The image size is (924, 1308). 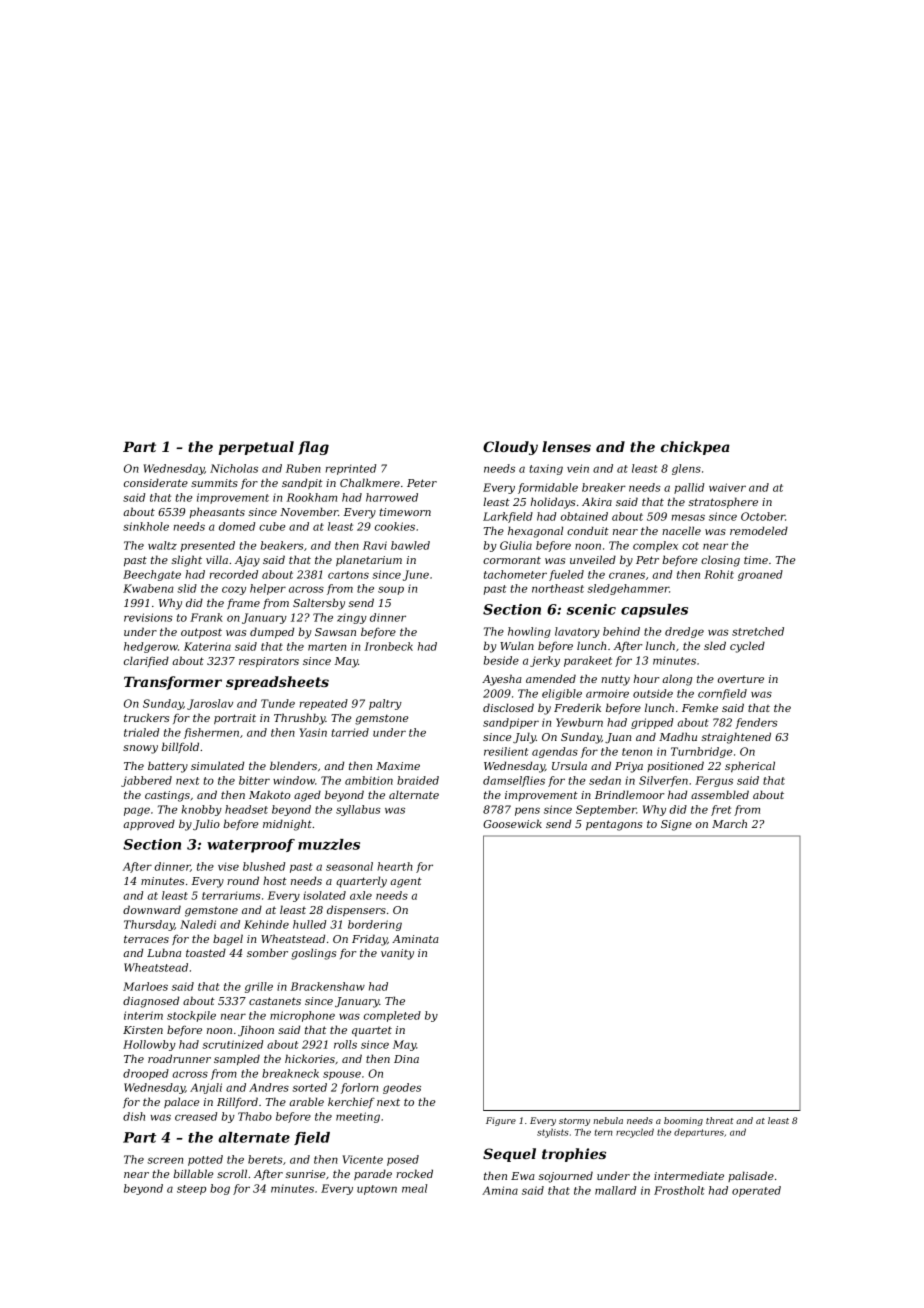 What do you see at coordinates (695, 448) in the screenshot?
I see `chickpea` at bounding box center [695, 448].
